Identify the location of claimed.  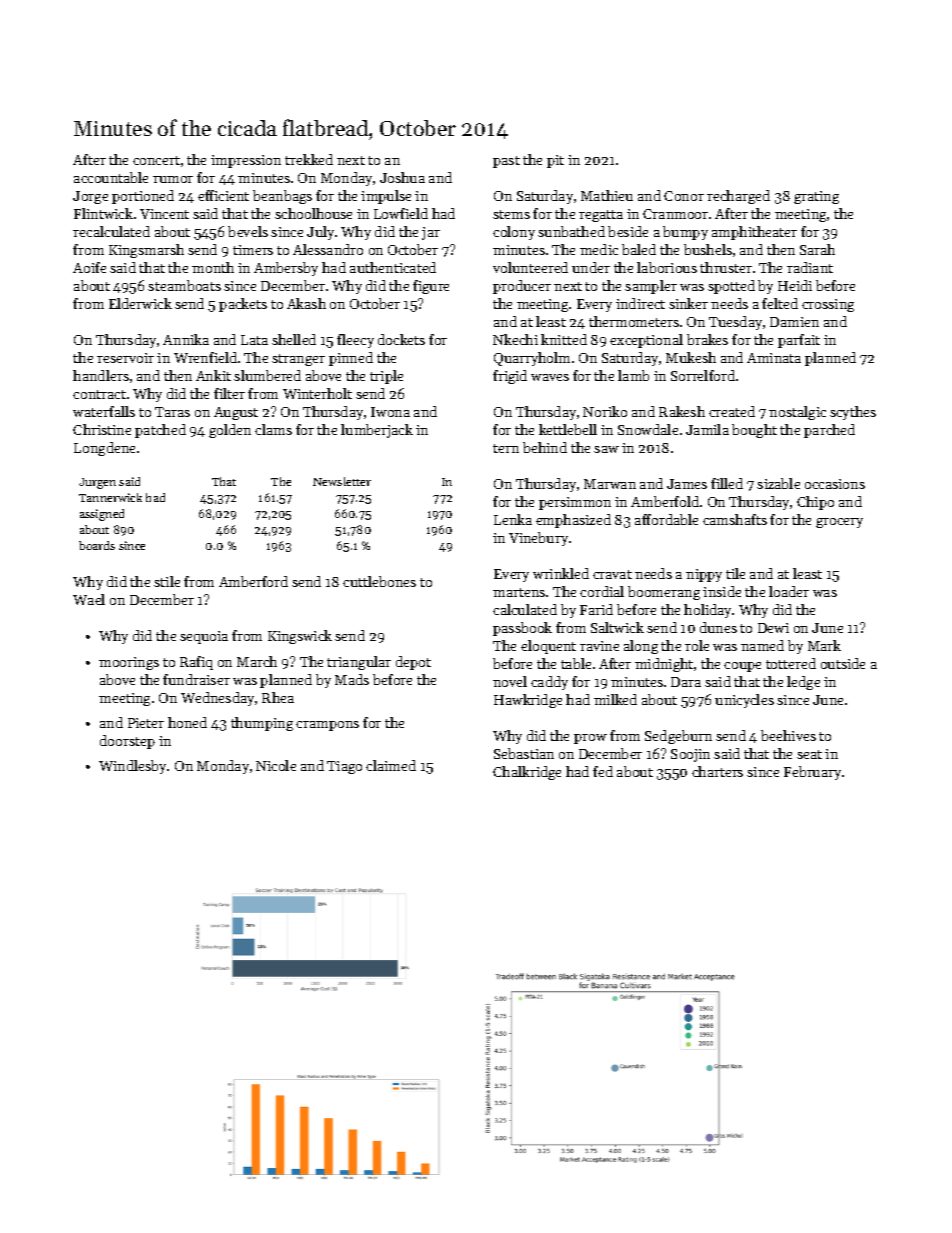
(391, 765).
